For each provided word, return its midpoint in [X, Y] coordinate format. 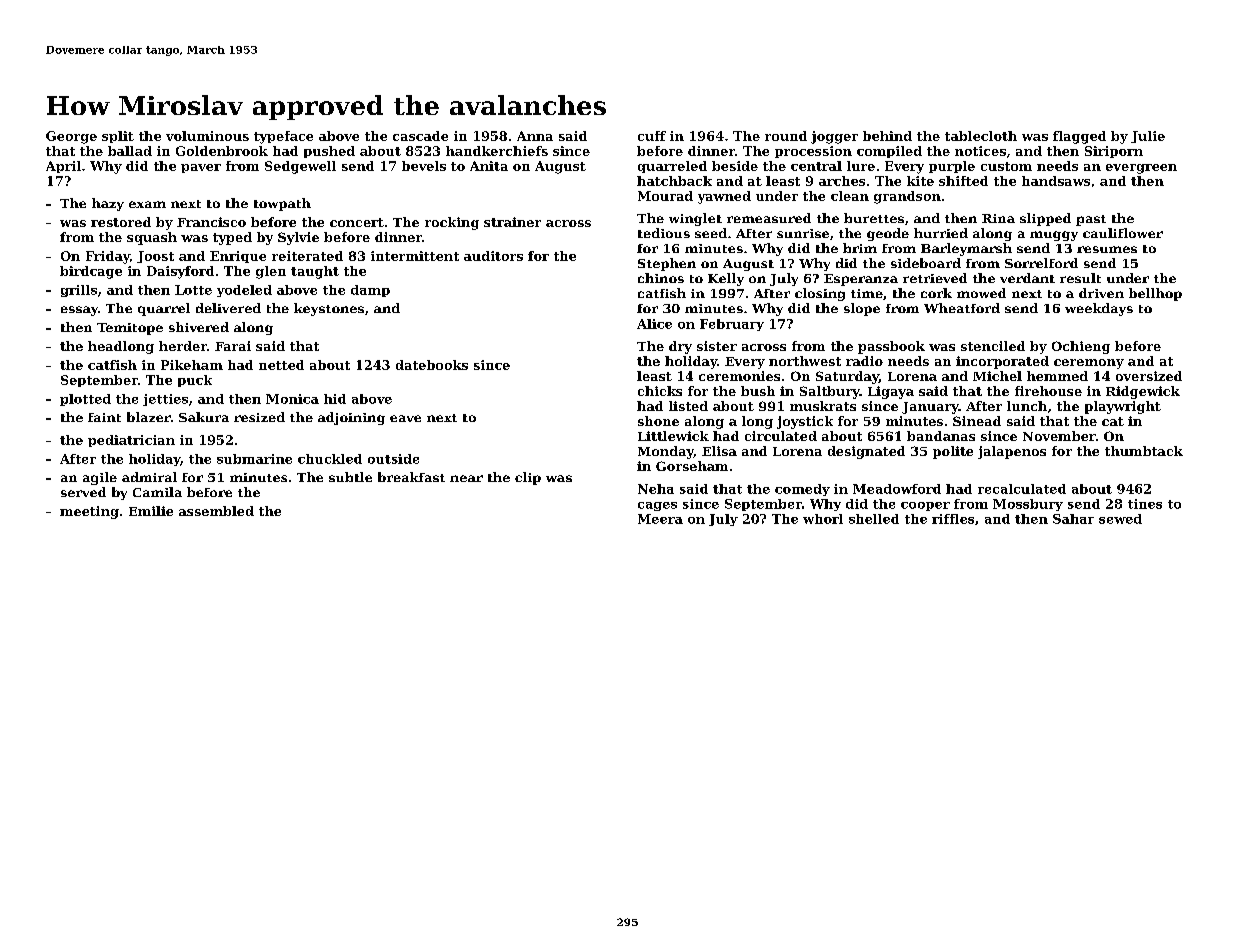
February [732, 325]
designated [866, 452]
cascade [420, 136]
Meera [660, 519]
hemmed [1057, 376]
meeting [89, 512]
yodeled [244, 291]
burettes [874, 218]
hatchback [674, 181]
